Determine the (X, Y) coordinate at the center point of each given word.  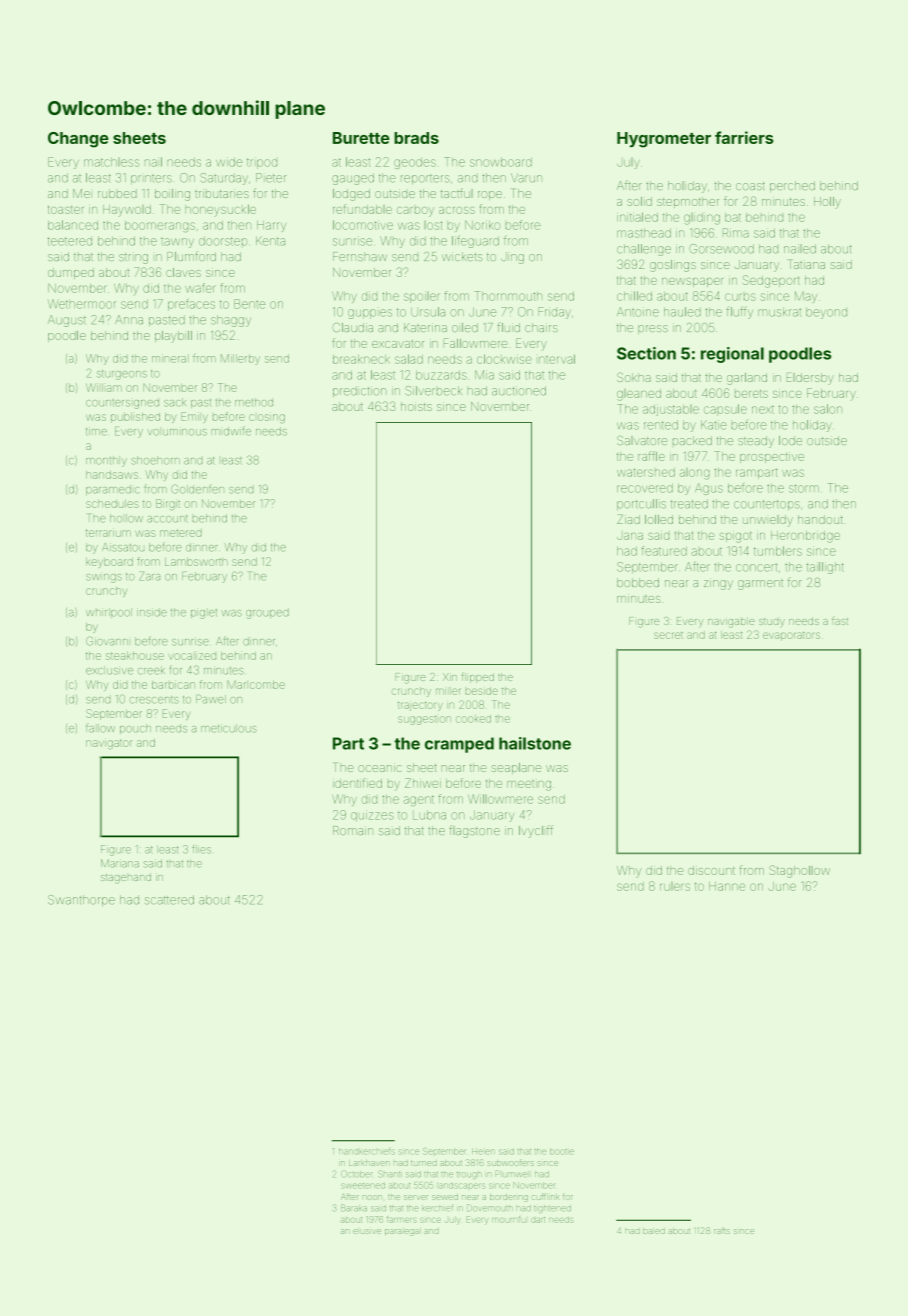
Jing (512, 258)
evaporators (791, 636)
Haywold (127, 211)
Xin (450, 677)
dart (538, 1220)
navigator (109, 744)
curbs (740, 297)
